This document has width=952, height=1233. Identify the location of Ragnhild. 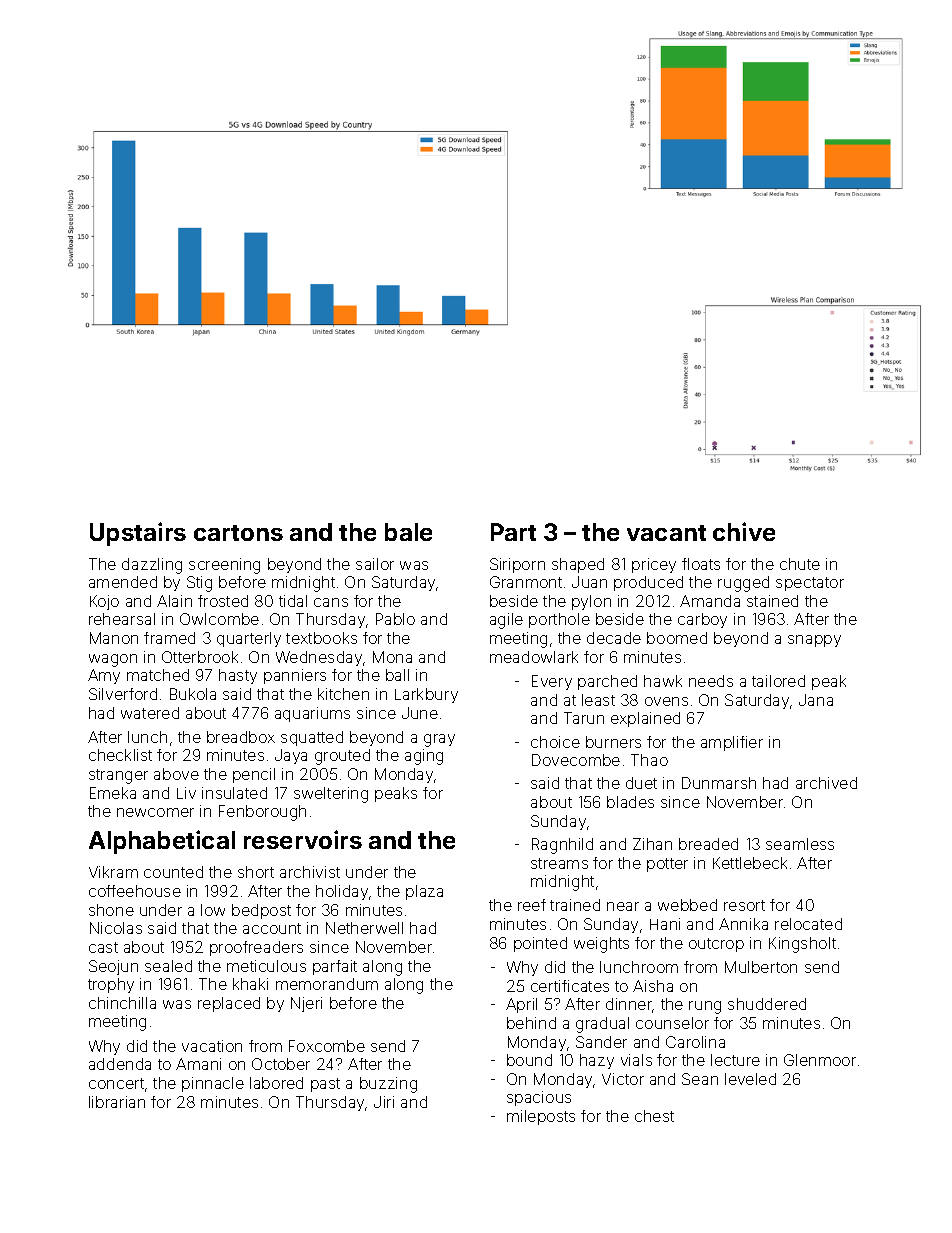
(562, 846).
